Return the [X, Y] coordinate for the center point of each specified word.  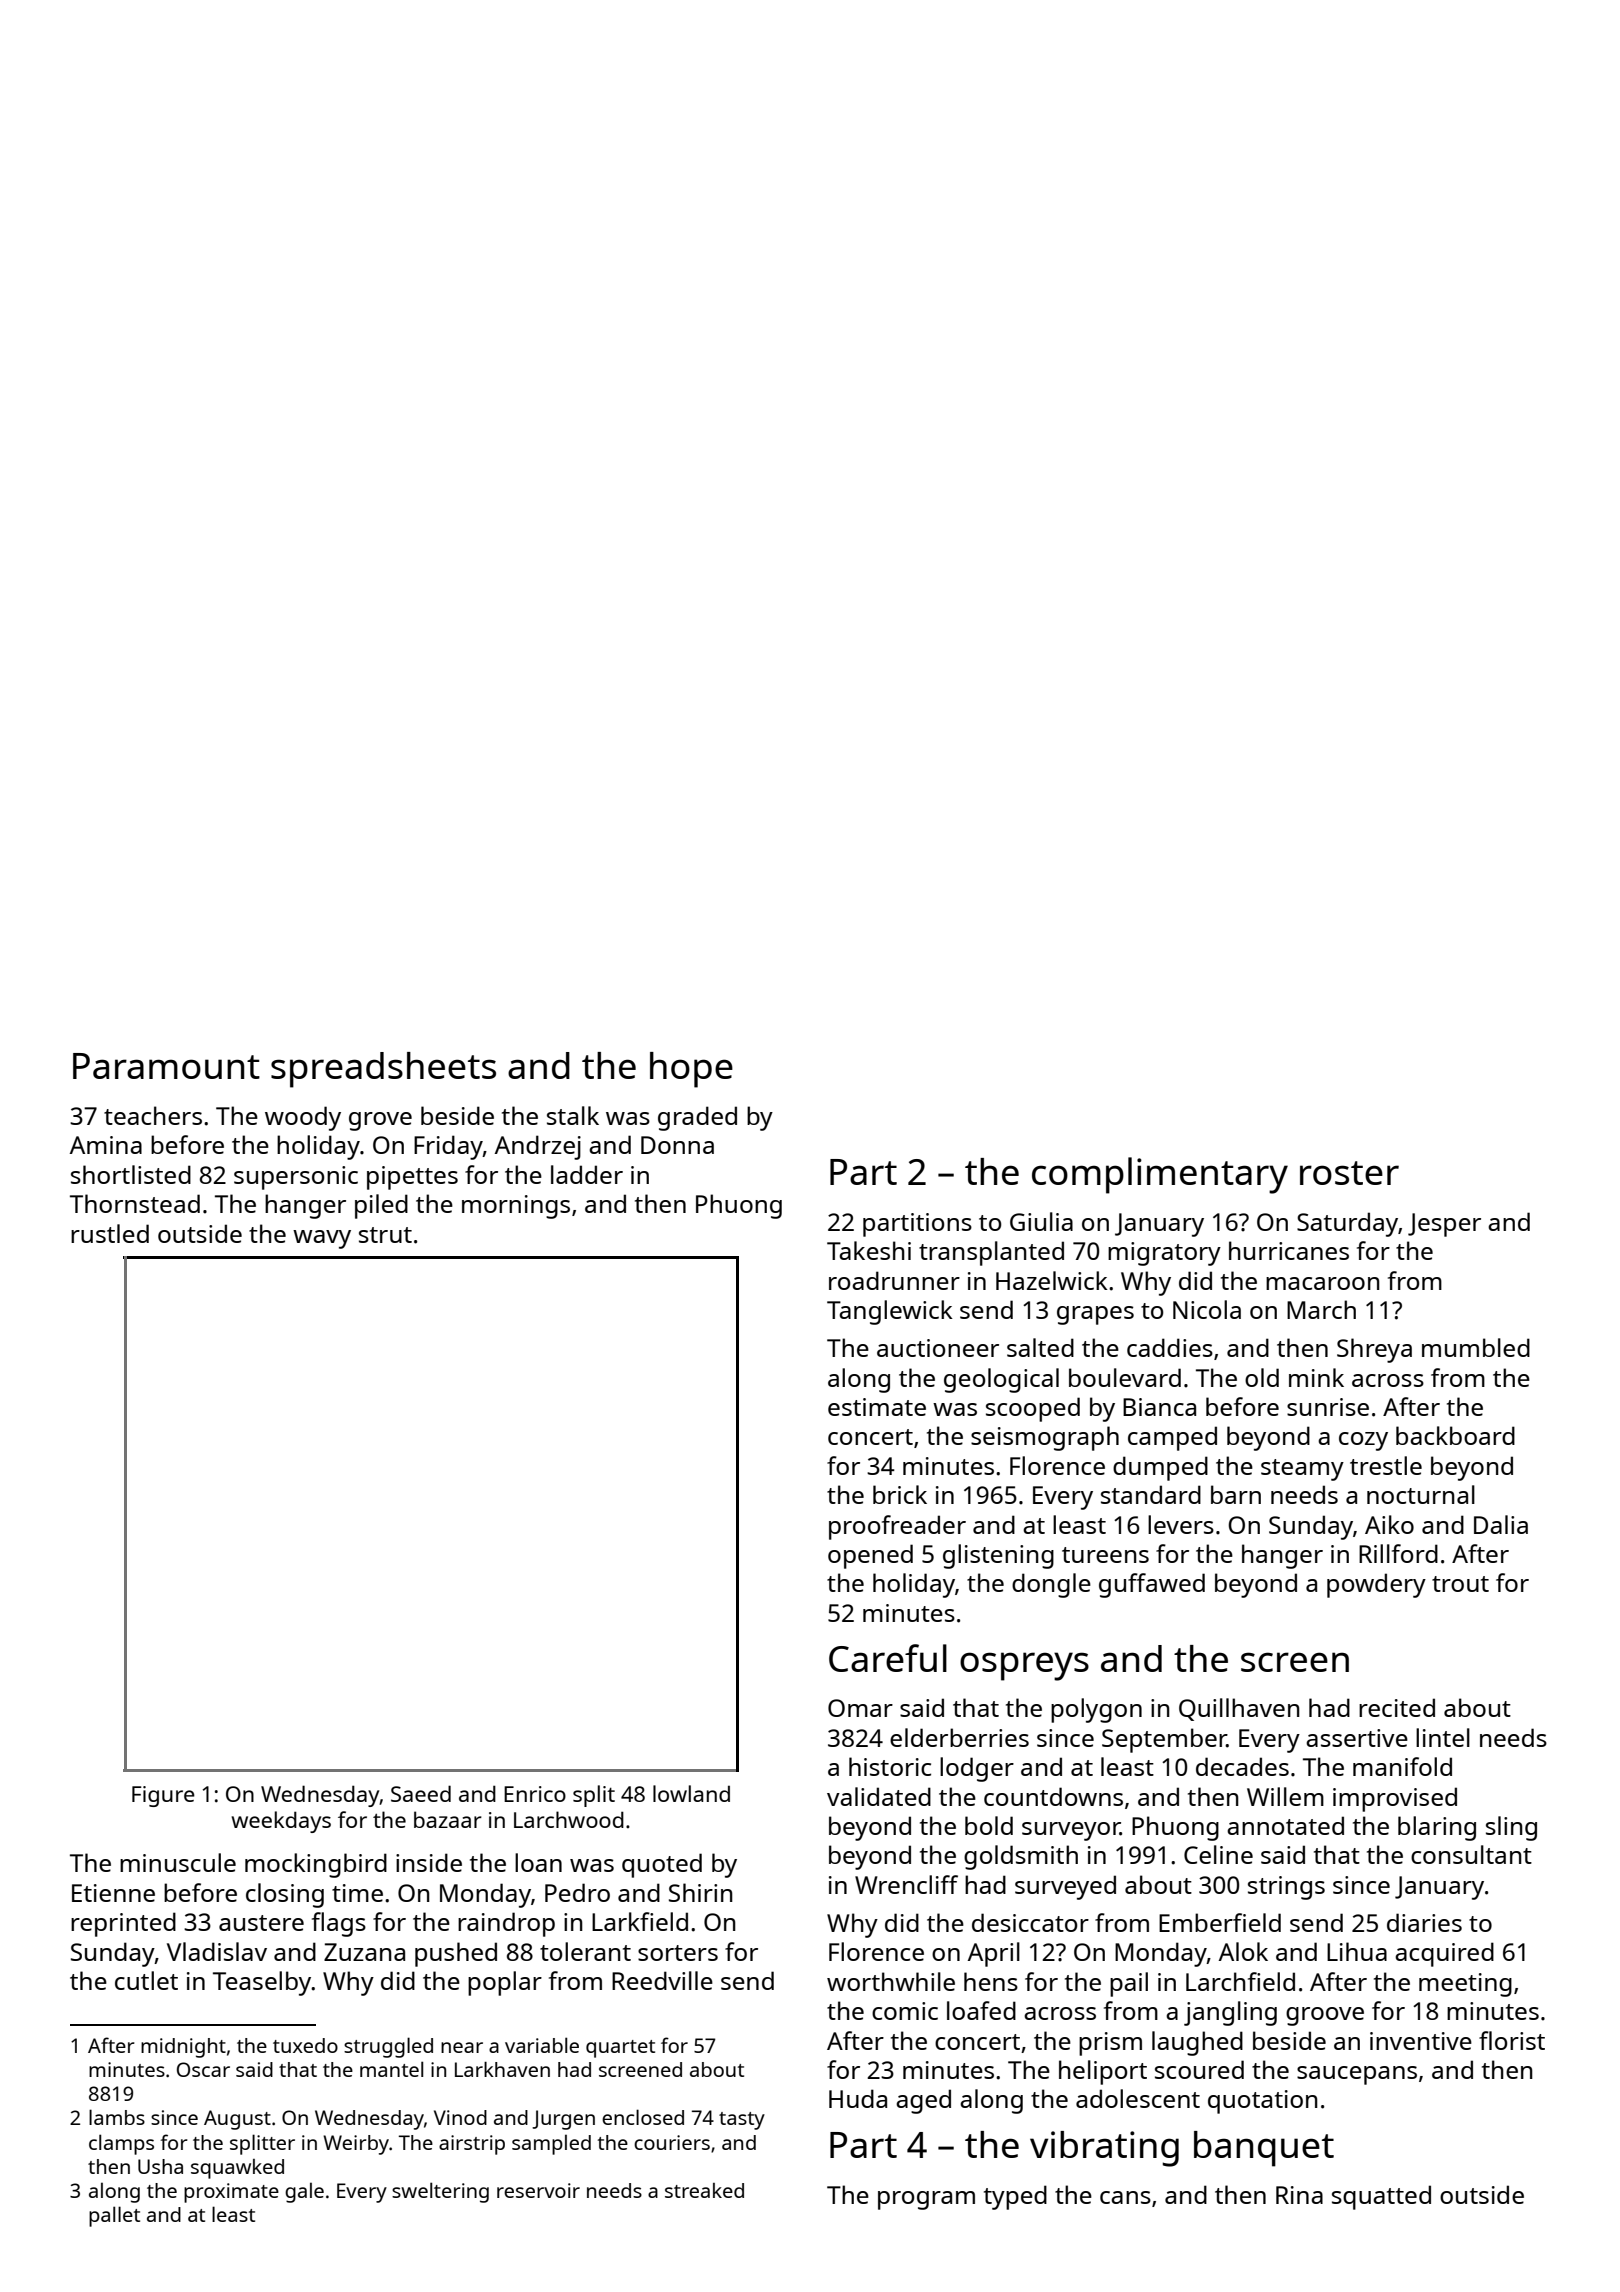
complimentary [1160, 1175]
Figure [163, 1796]
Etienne [113, 1893]
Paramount [166, 1066]
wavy [322, 1239]
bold [989, 1825]
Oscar [203, 2069]
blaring [1437, 1828]
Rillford [1398, 1553]
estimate [877, 1407]
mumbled [1476, 1347]
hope [691, 1070]
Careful [888, 1658]
